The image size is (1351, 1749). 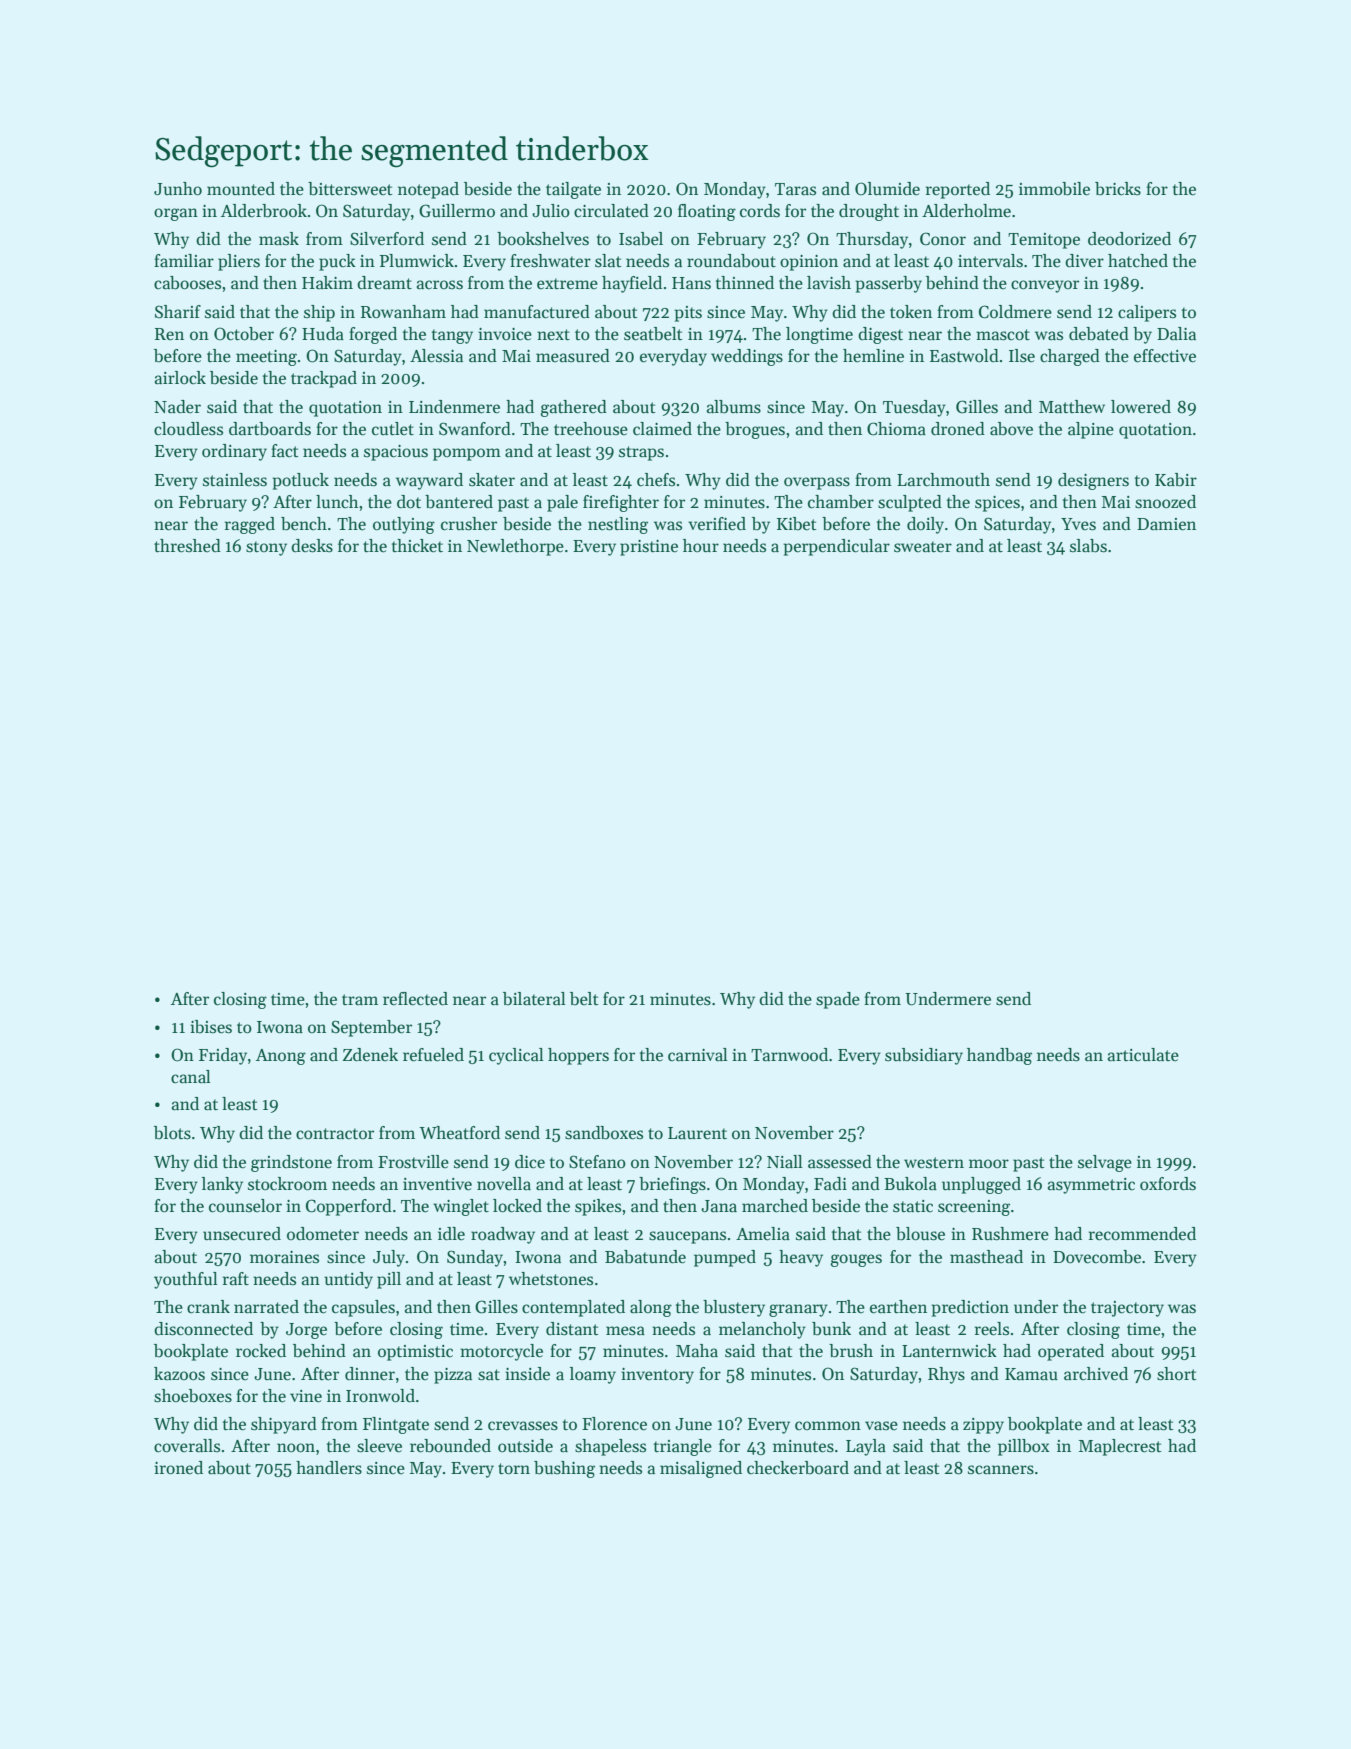 What do you see at coordinates (838, 1000) in the page?
I see `spade` at bounding box center [838, 1000].
